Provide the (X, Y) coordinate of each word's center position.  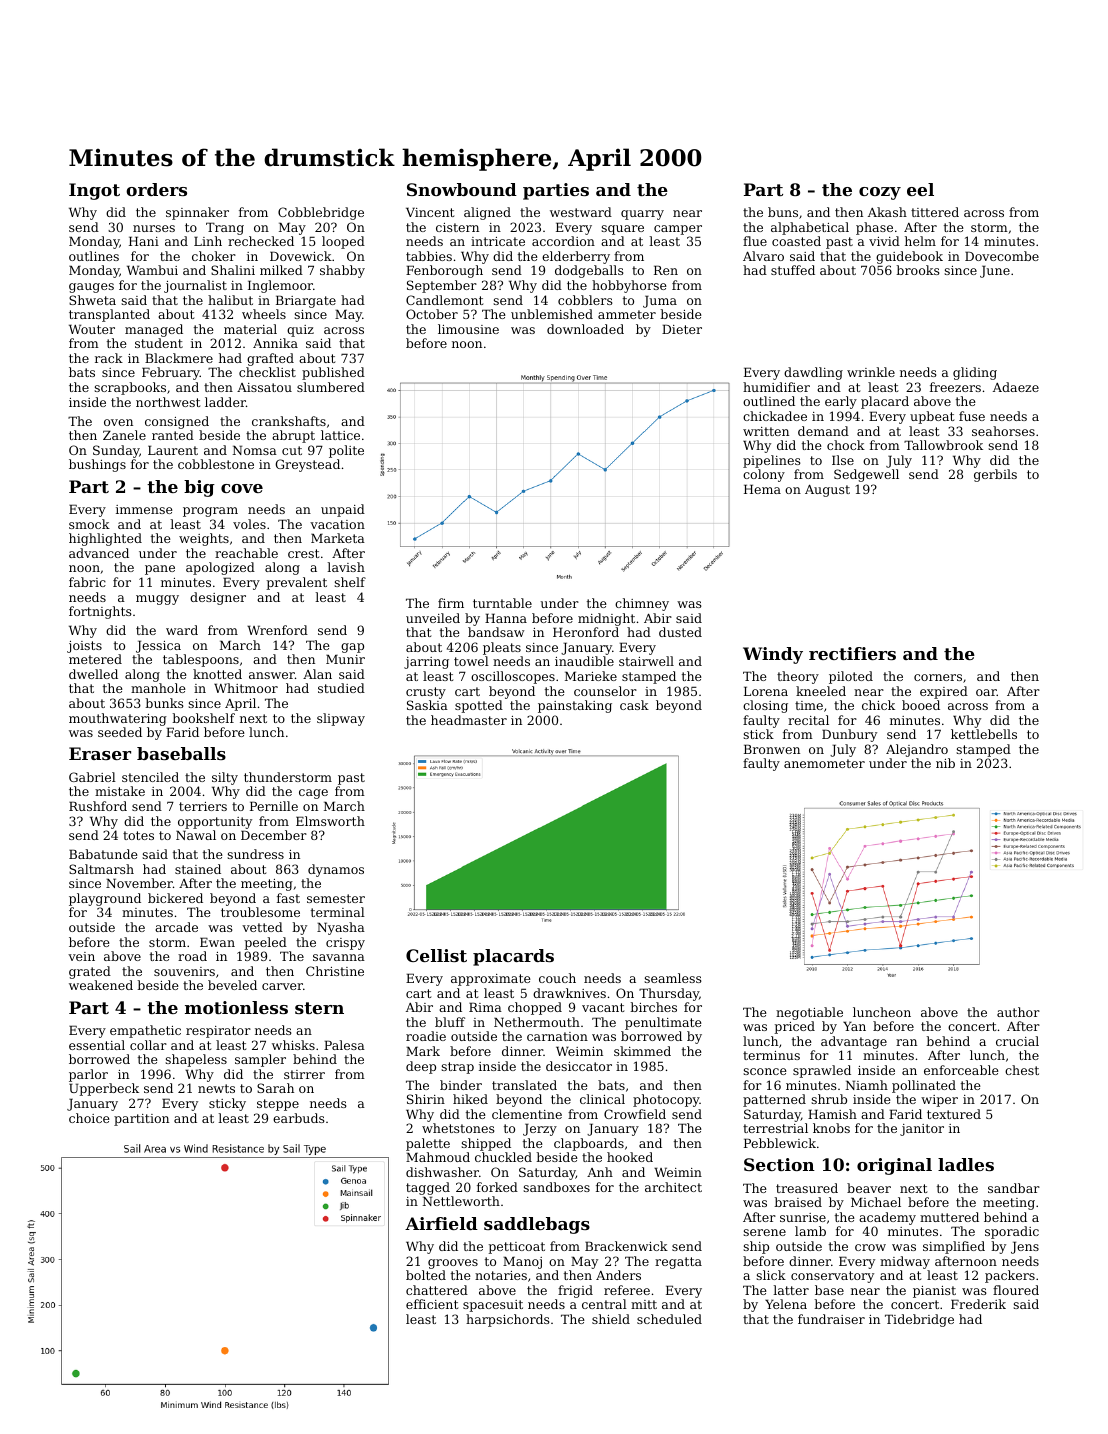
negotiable (809, 1013)
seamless (673, 978)
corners (938, 677)
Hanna (506, 618)
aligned (487, 213)
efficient (432, 1304)
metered (95, 659)
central (604, 1304)
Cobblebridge (321, 213)
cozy (880, 193)
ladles (966, 1164)
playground (105, 899)
